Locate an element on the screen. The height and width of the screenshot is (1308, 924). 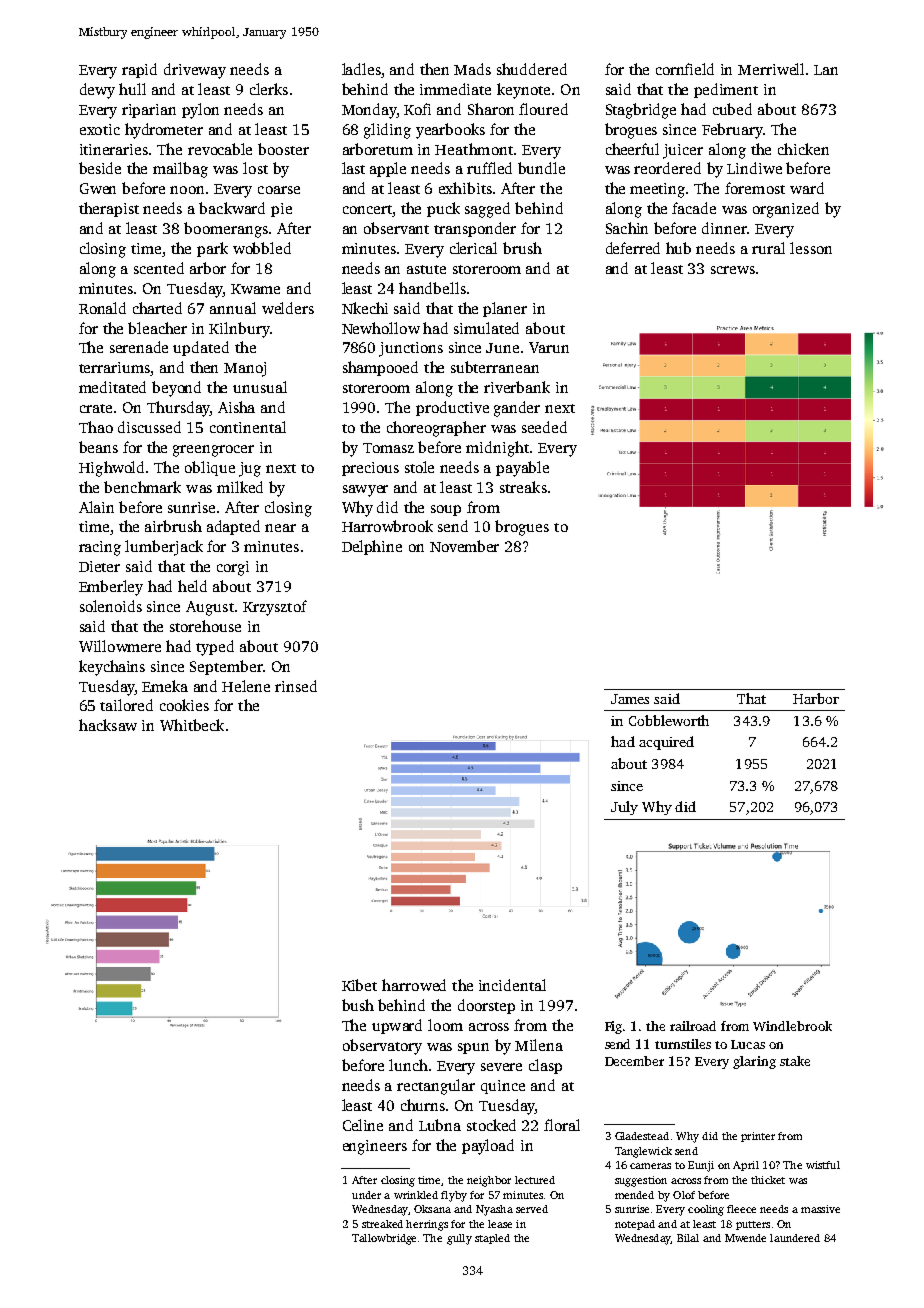
ladles is located at coordinates (361, 69).
